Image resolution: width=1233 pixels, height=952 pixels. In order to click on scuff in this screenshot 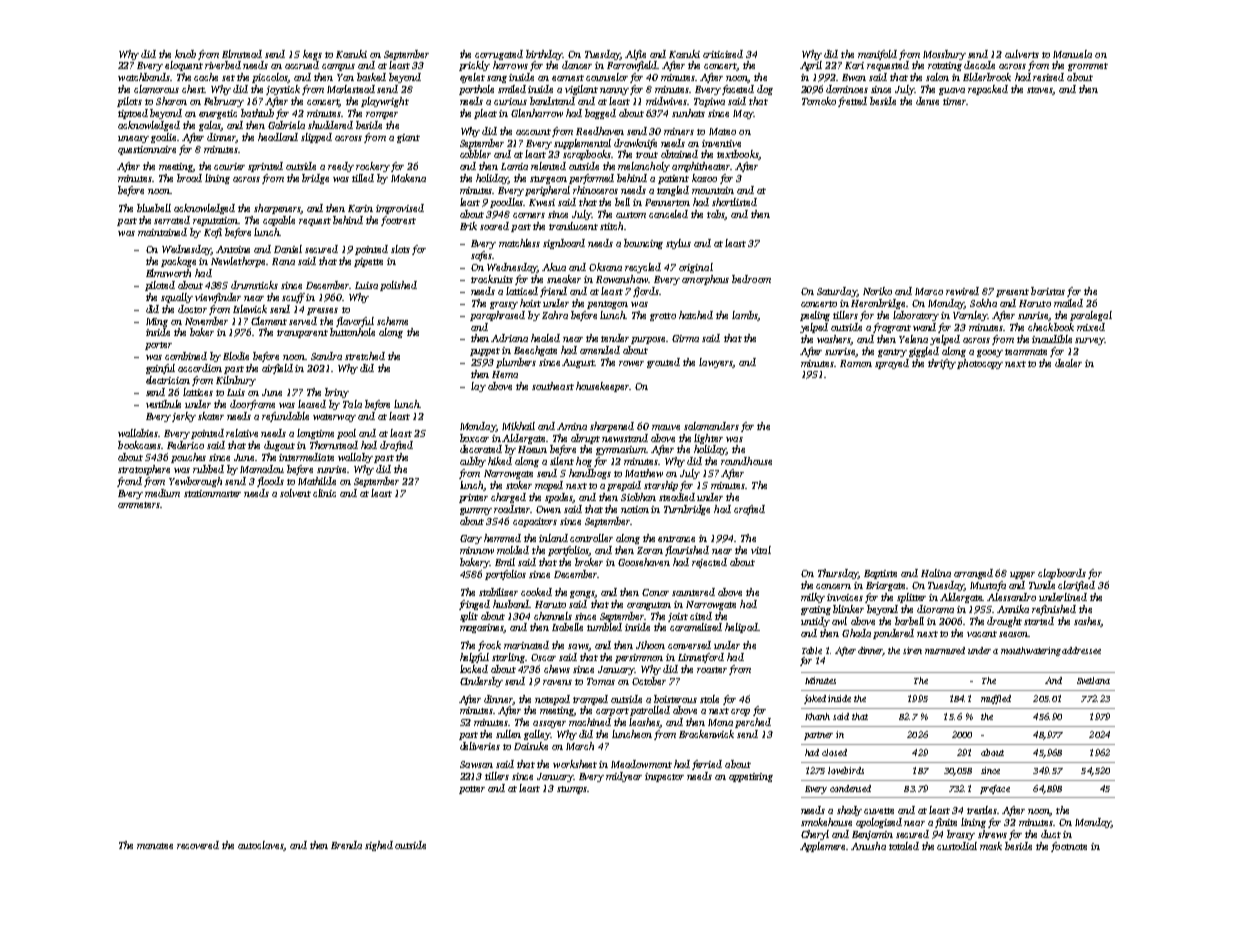, I will do `click(293, 298)`.
